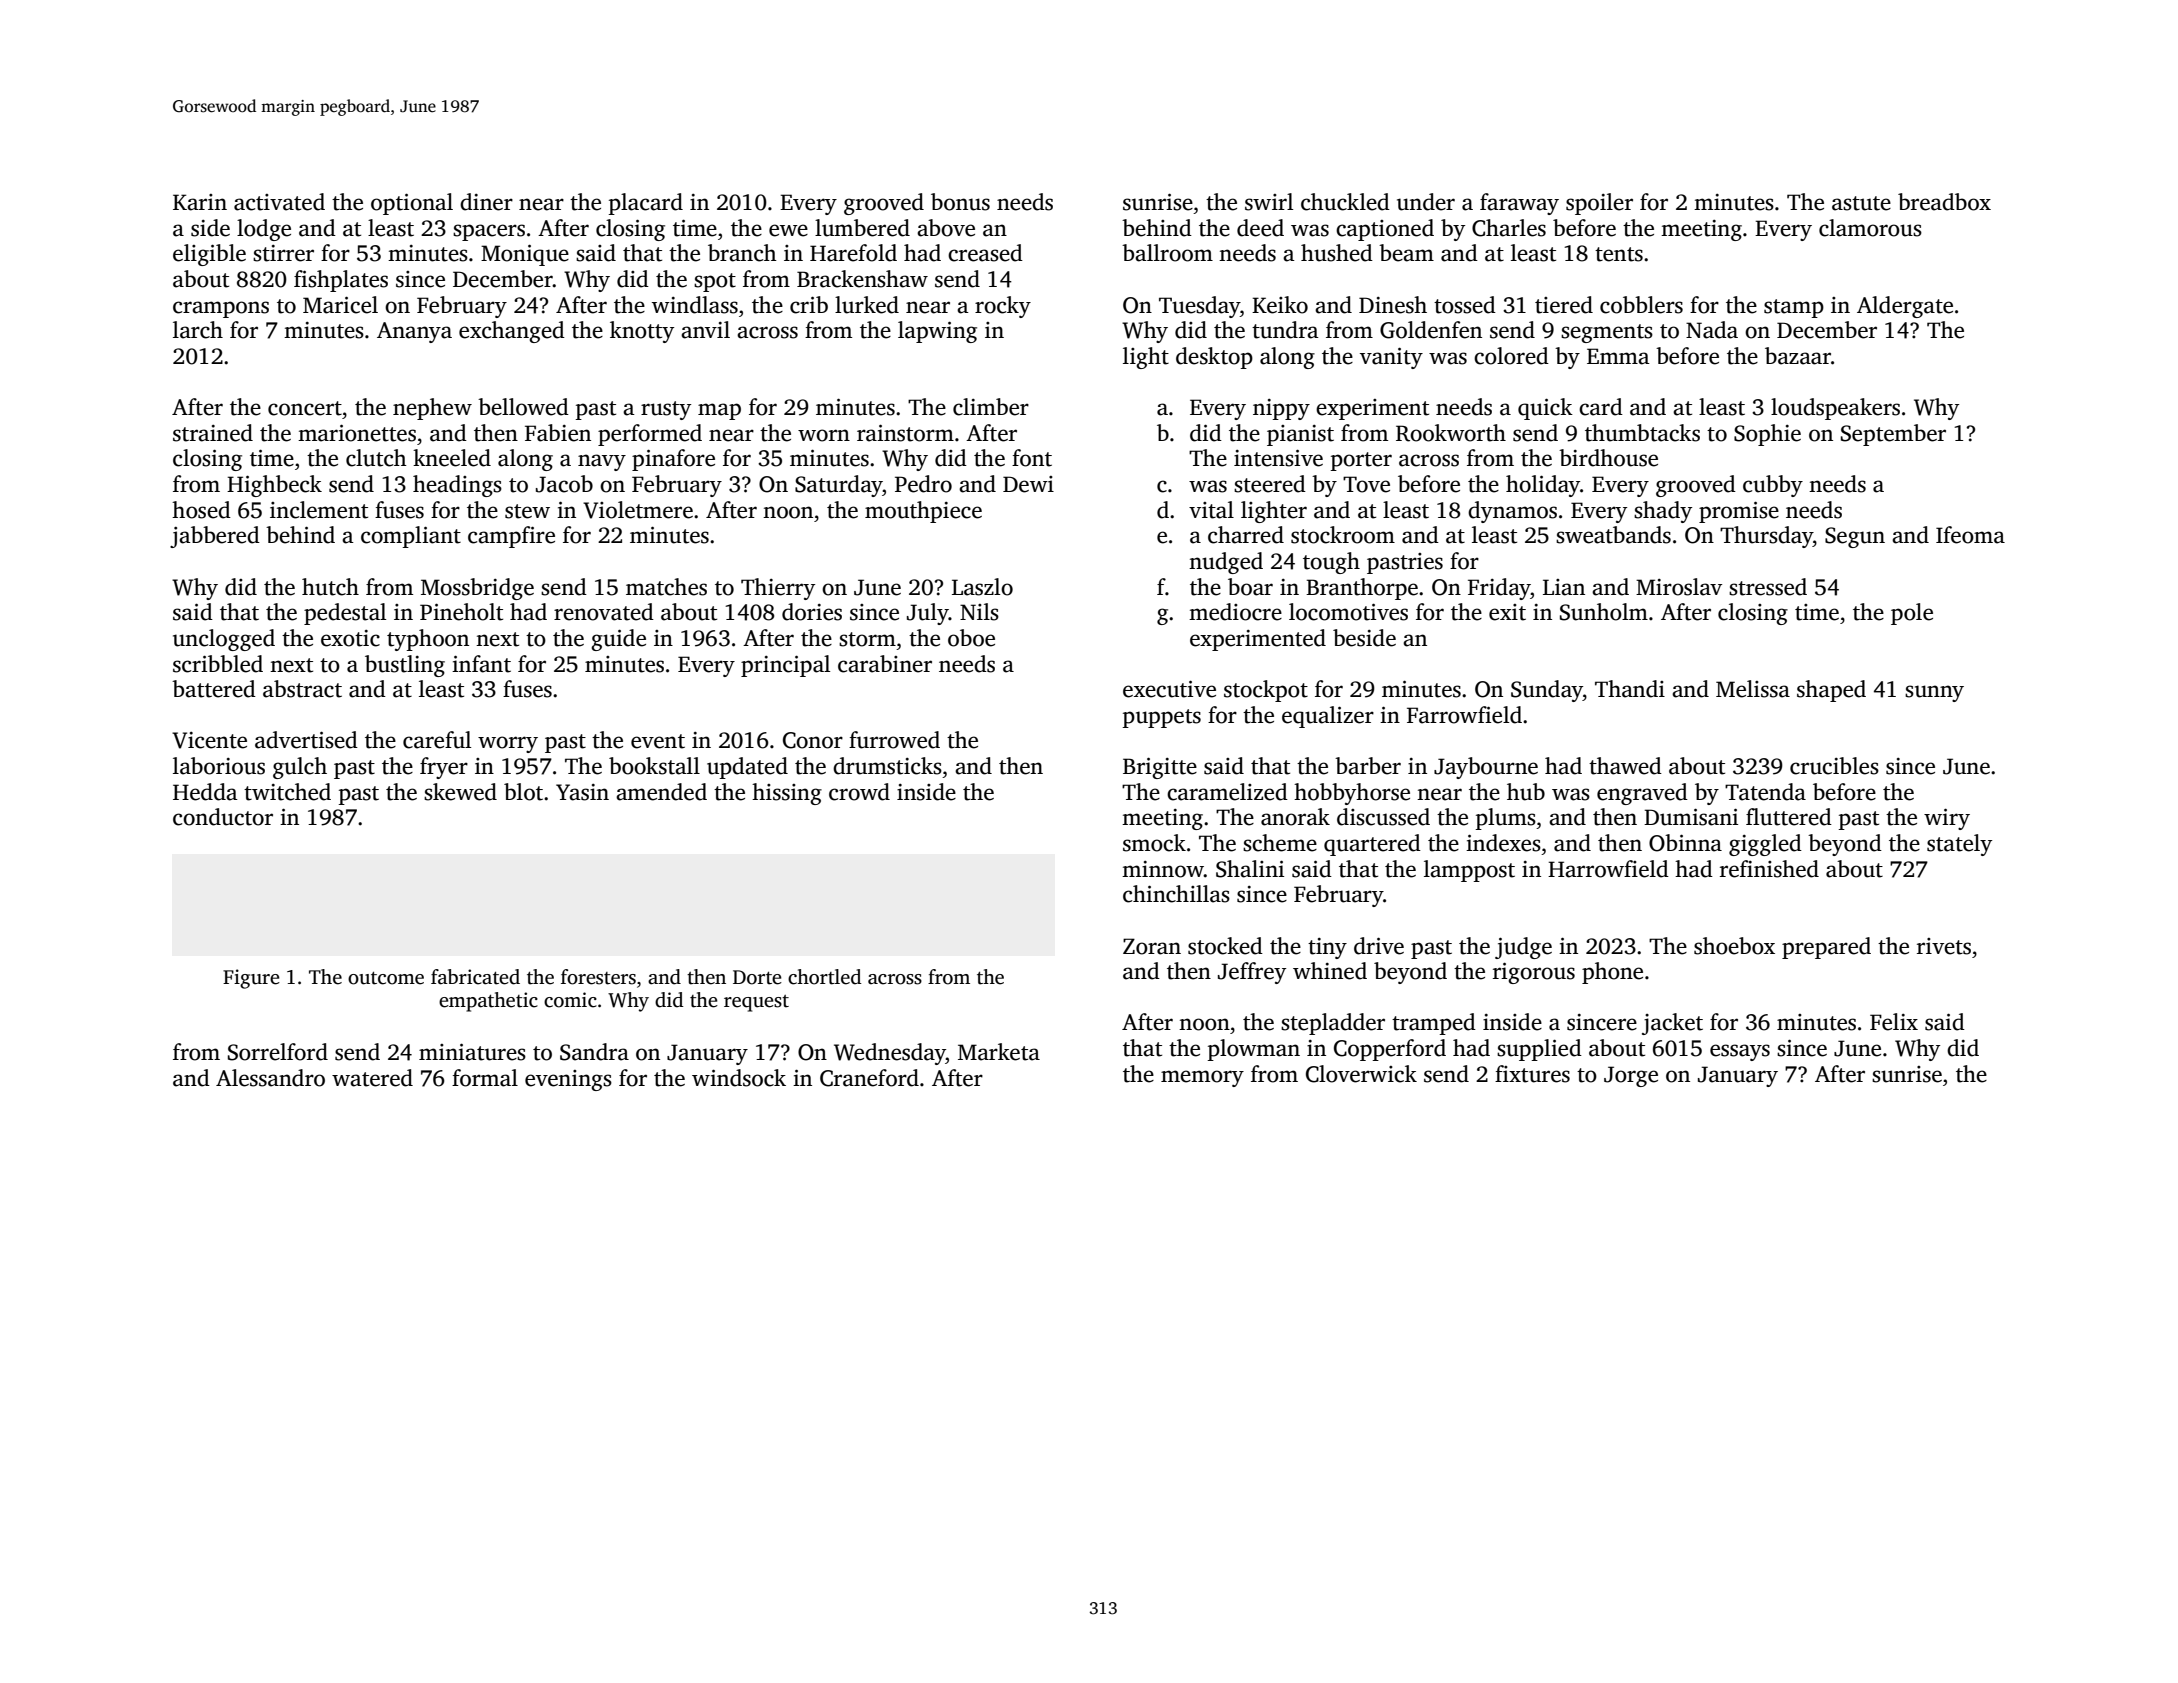 The image size is (2178, 1683). I want to click on Violetmere, so click(638, 510).
